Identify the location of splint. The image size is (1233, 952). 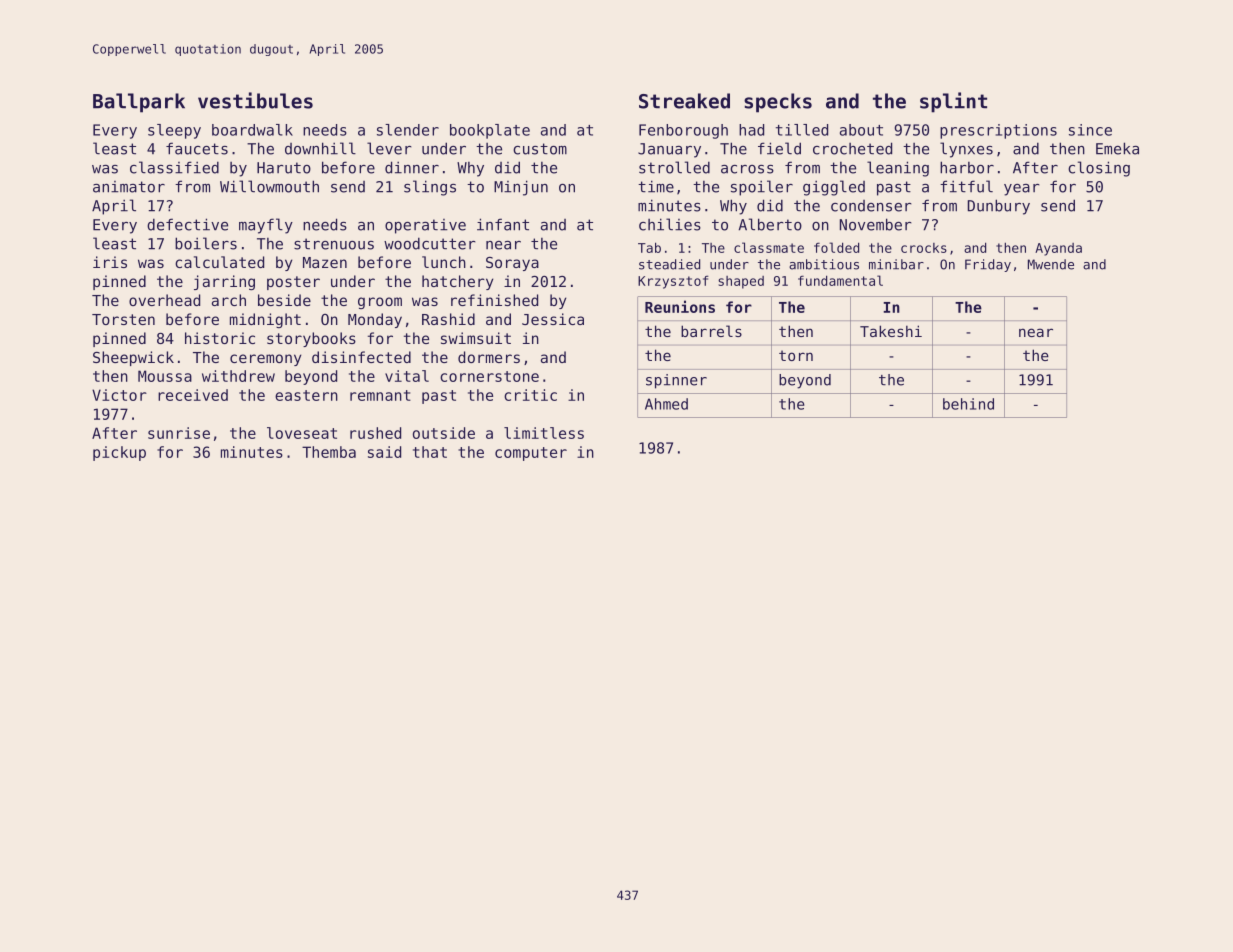
(953, 102).
